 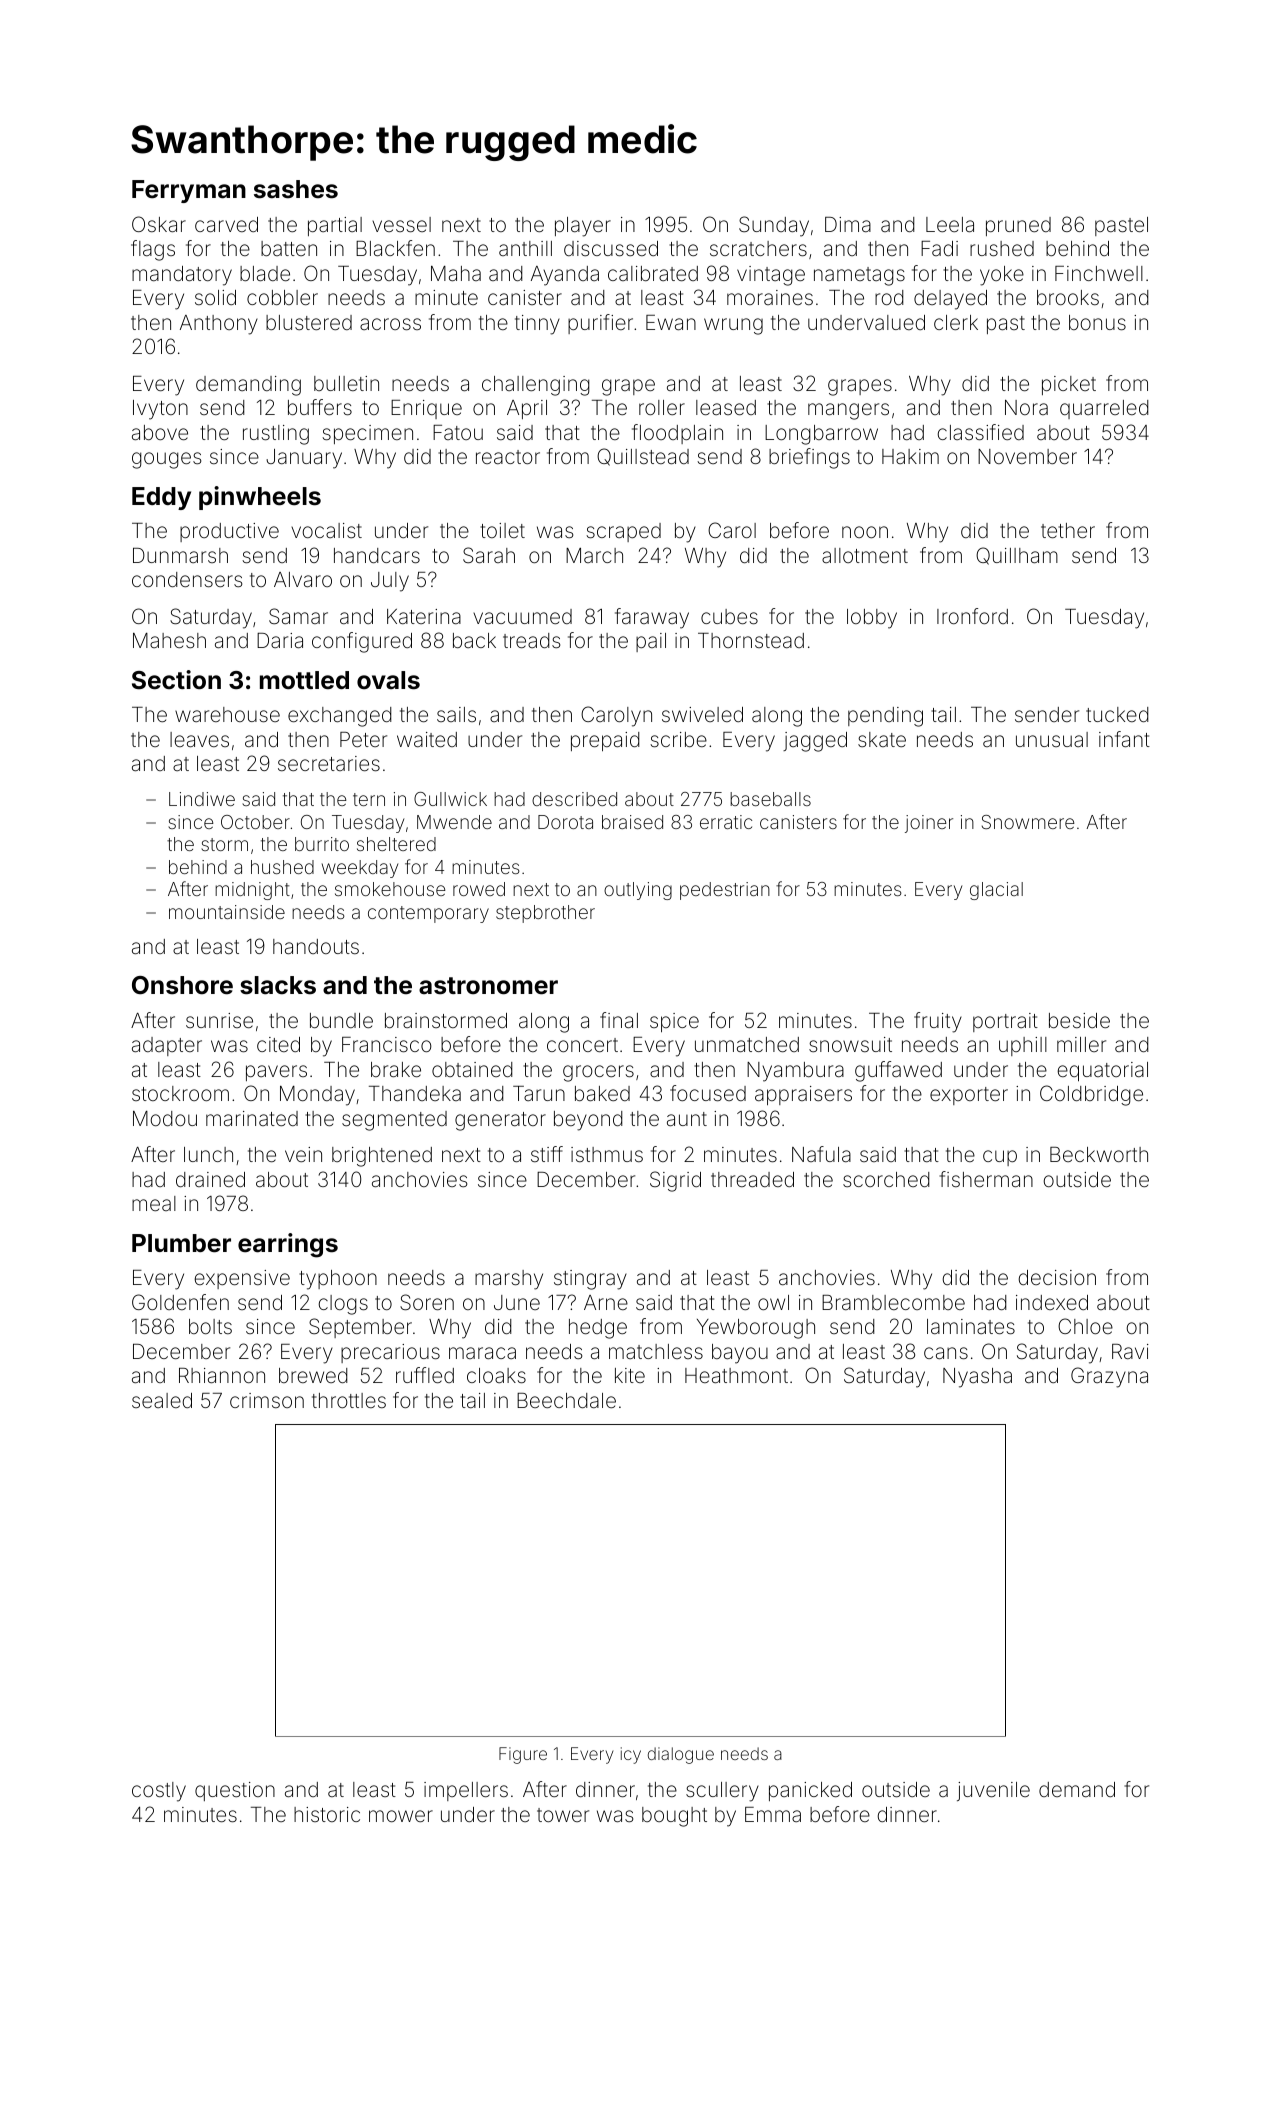 I want to click on swiveled, so click(x=702, y=714).
